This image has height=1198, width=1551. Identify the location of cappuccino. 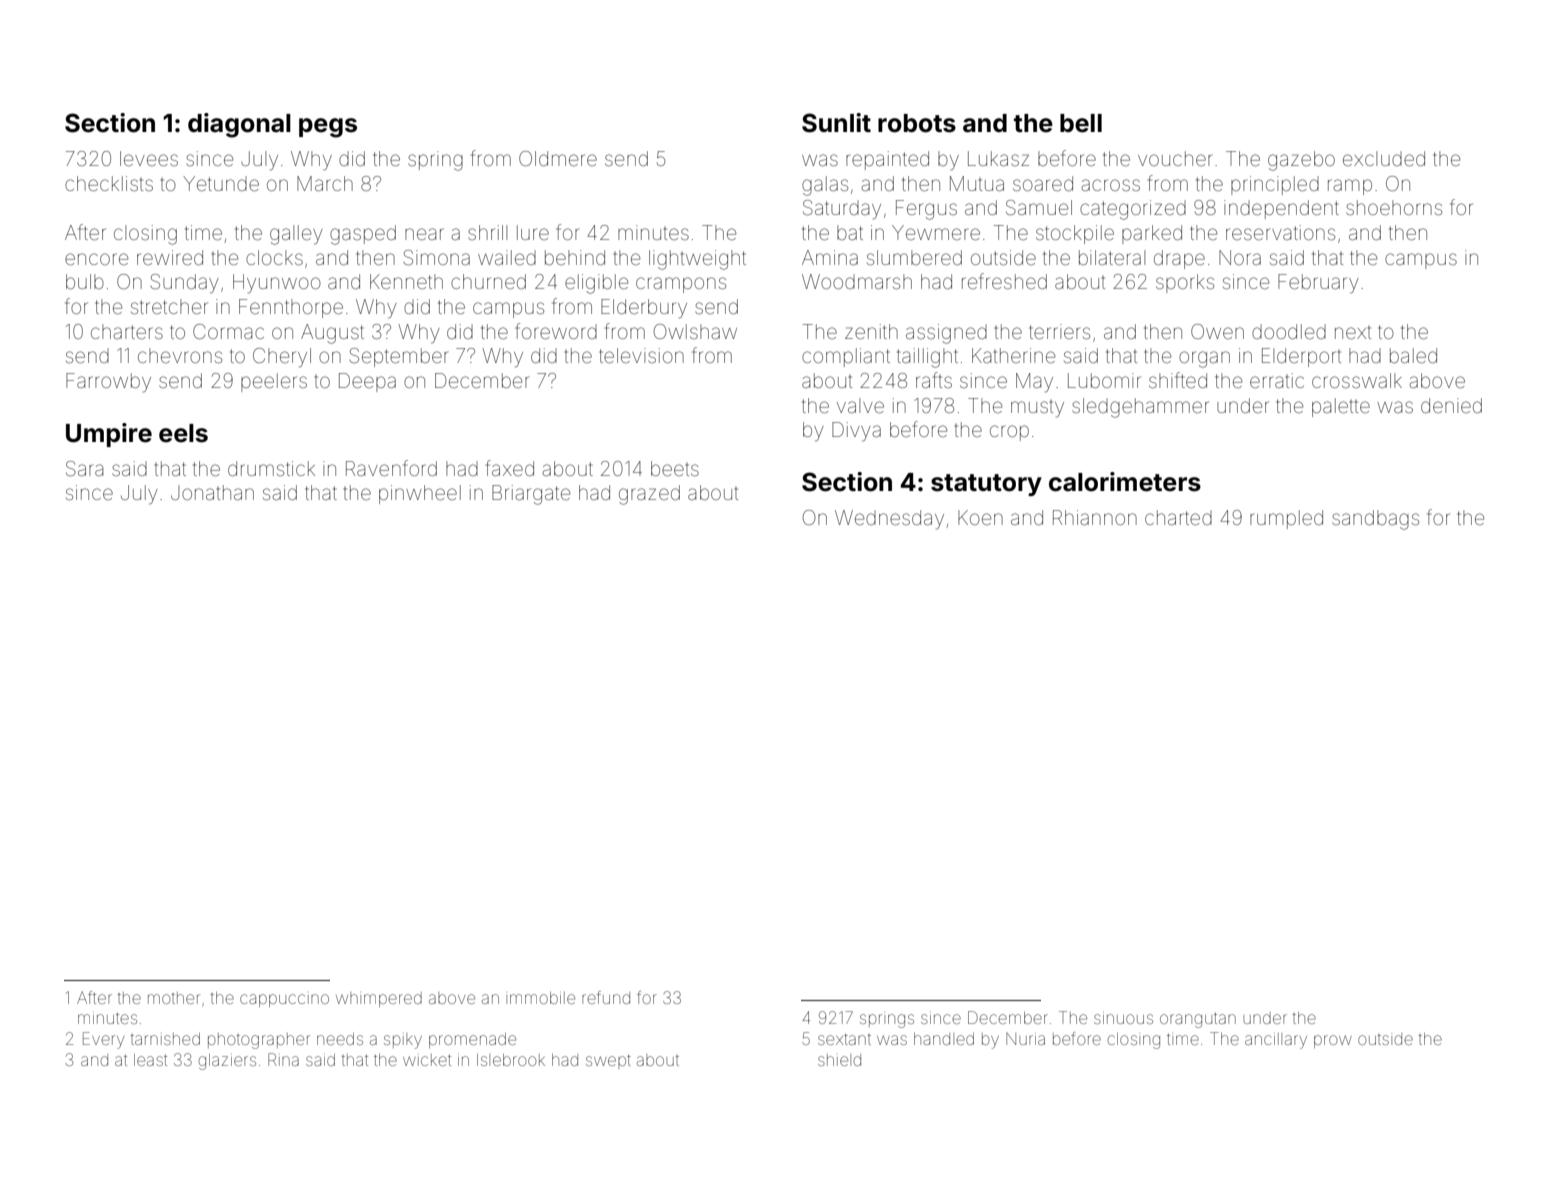
(284, 1000).
